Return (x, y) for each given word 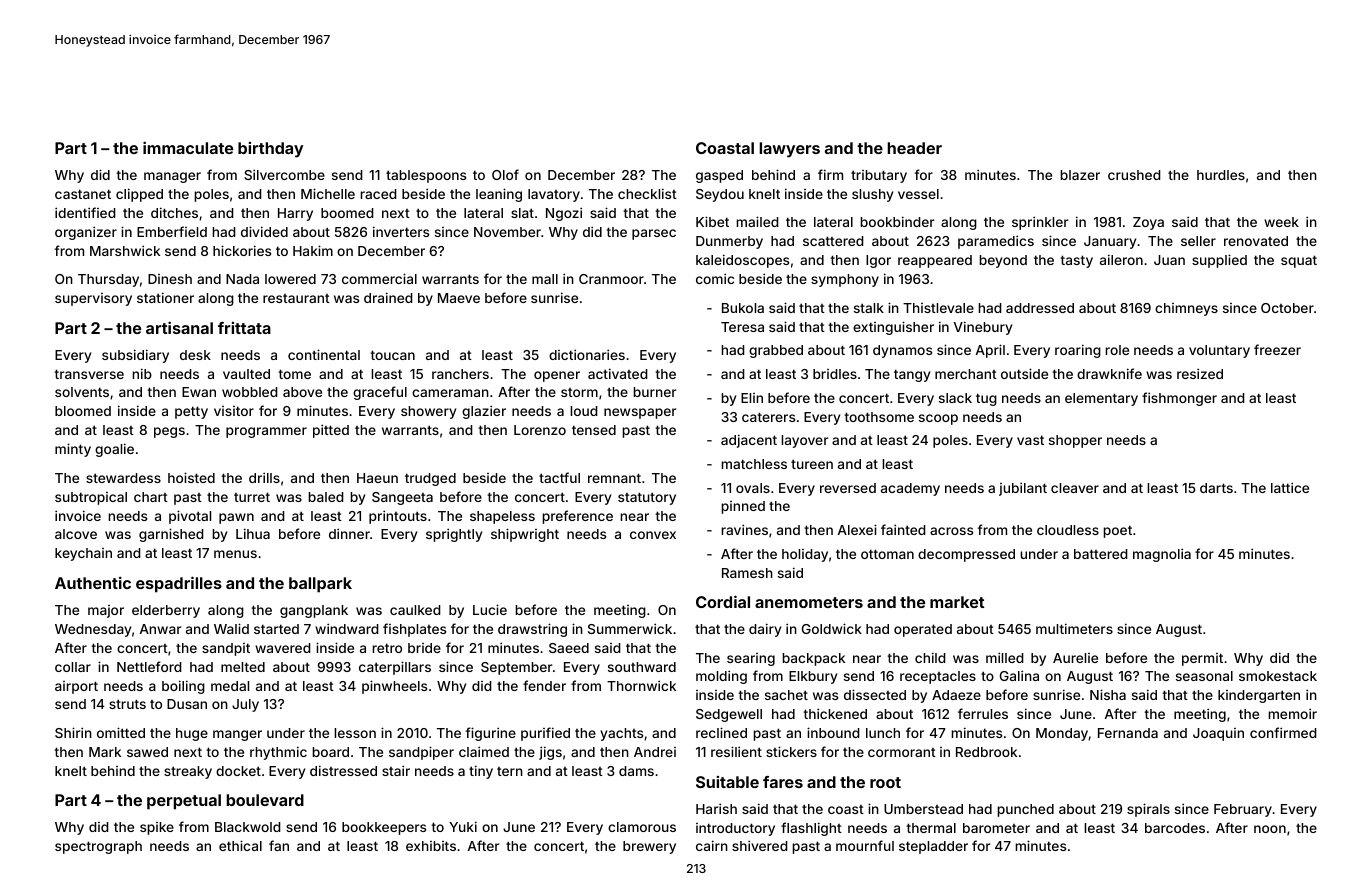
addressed (1040, 308)
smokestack (1278, 676)
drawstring (532, 630)
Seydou (720, 195)
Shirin (73, 732)
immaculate (188, 147)
